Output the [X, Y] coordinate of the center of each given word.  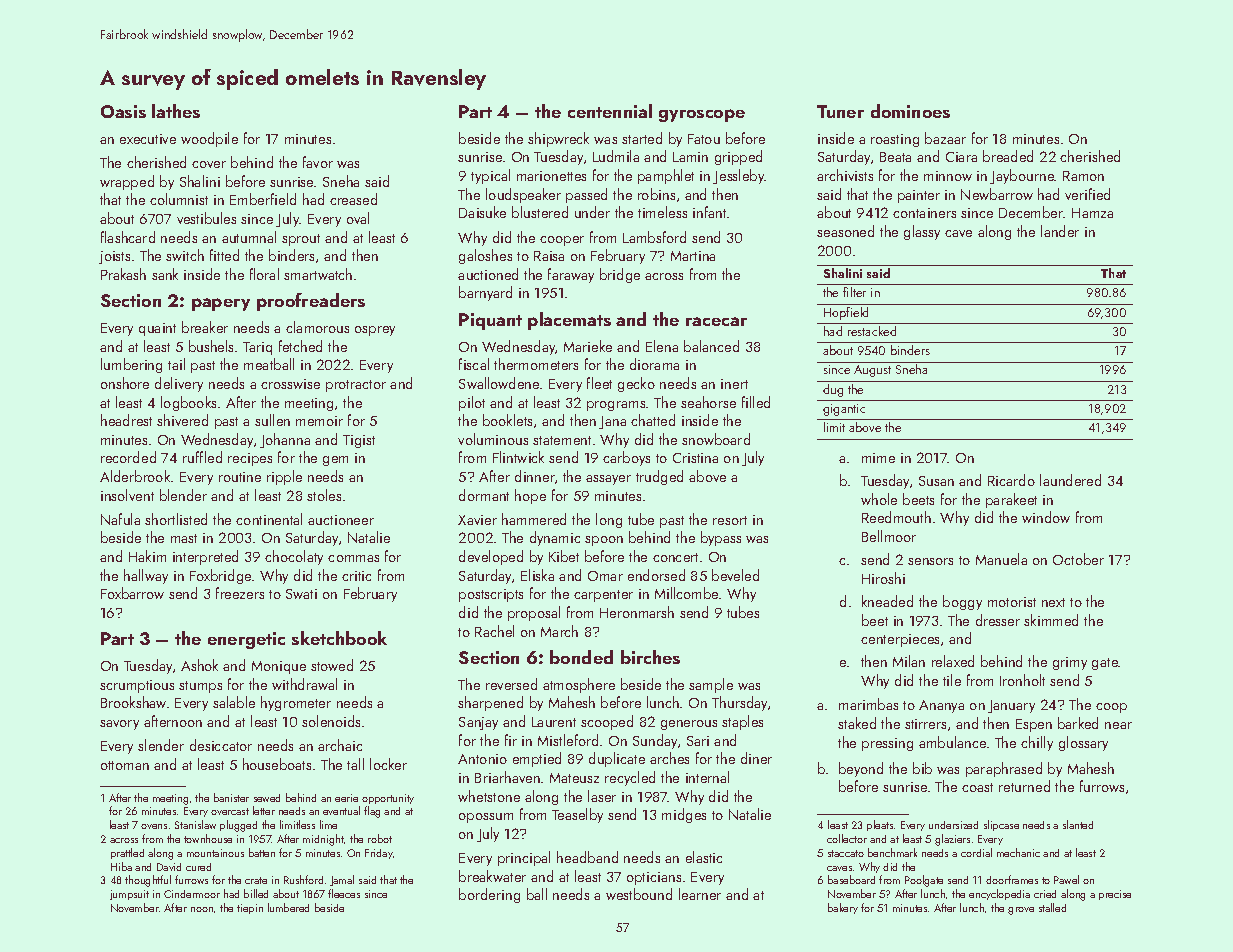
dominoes [910, 111]
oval [358, 218]
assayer [608, 480]
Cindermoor [192, 894]
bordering [489, 895]
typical [490, 176]
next [1053, 602]
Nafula [120, 519]
